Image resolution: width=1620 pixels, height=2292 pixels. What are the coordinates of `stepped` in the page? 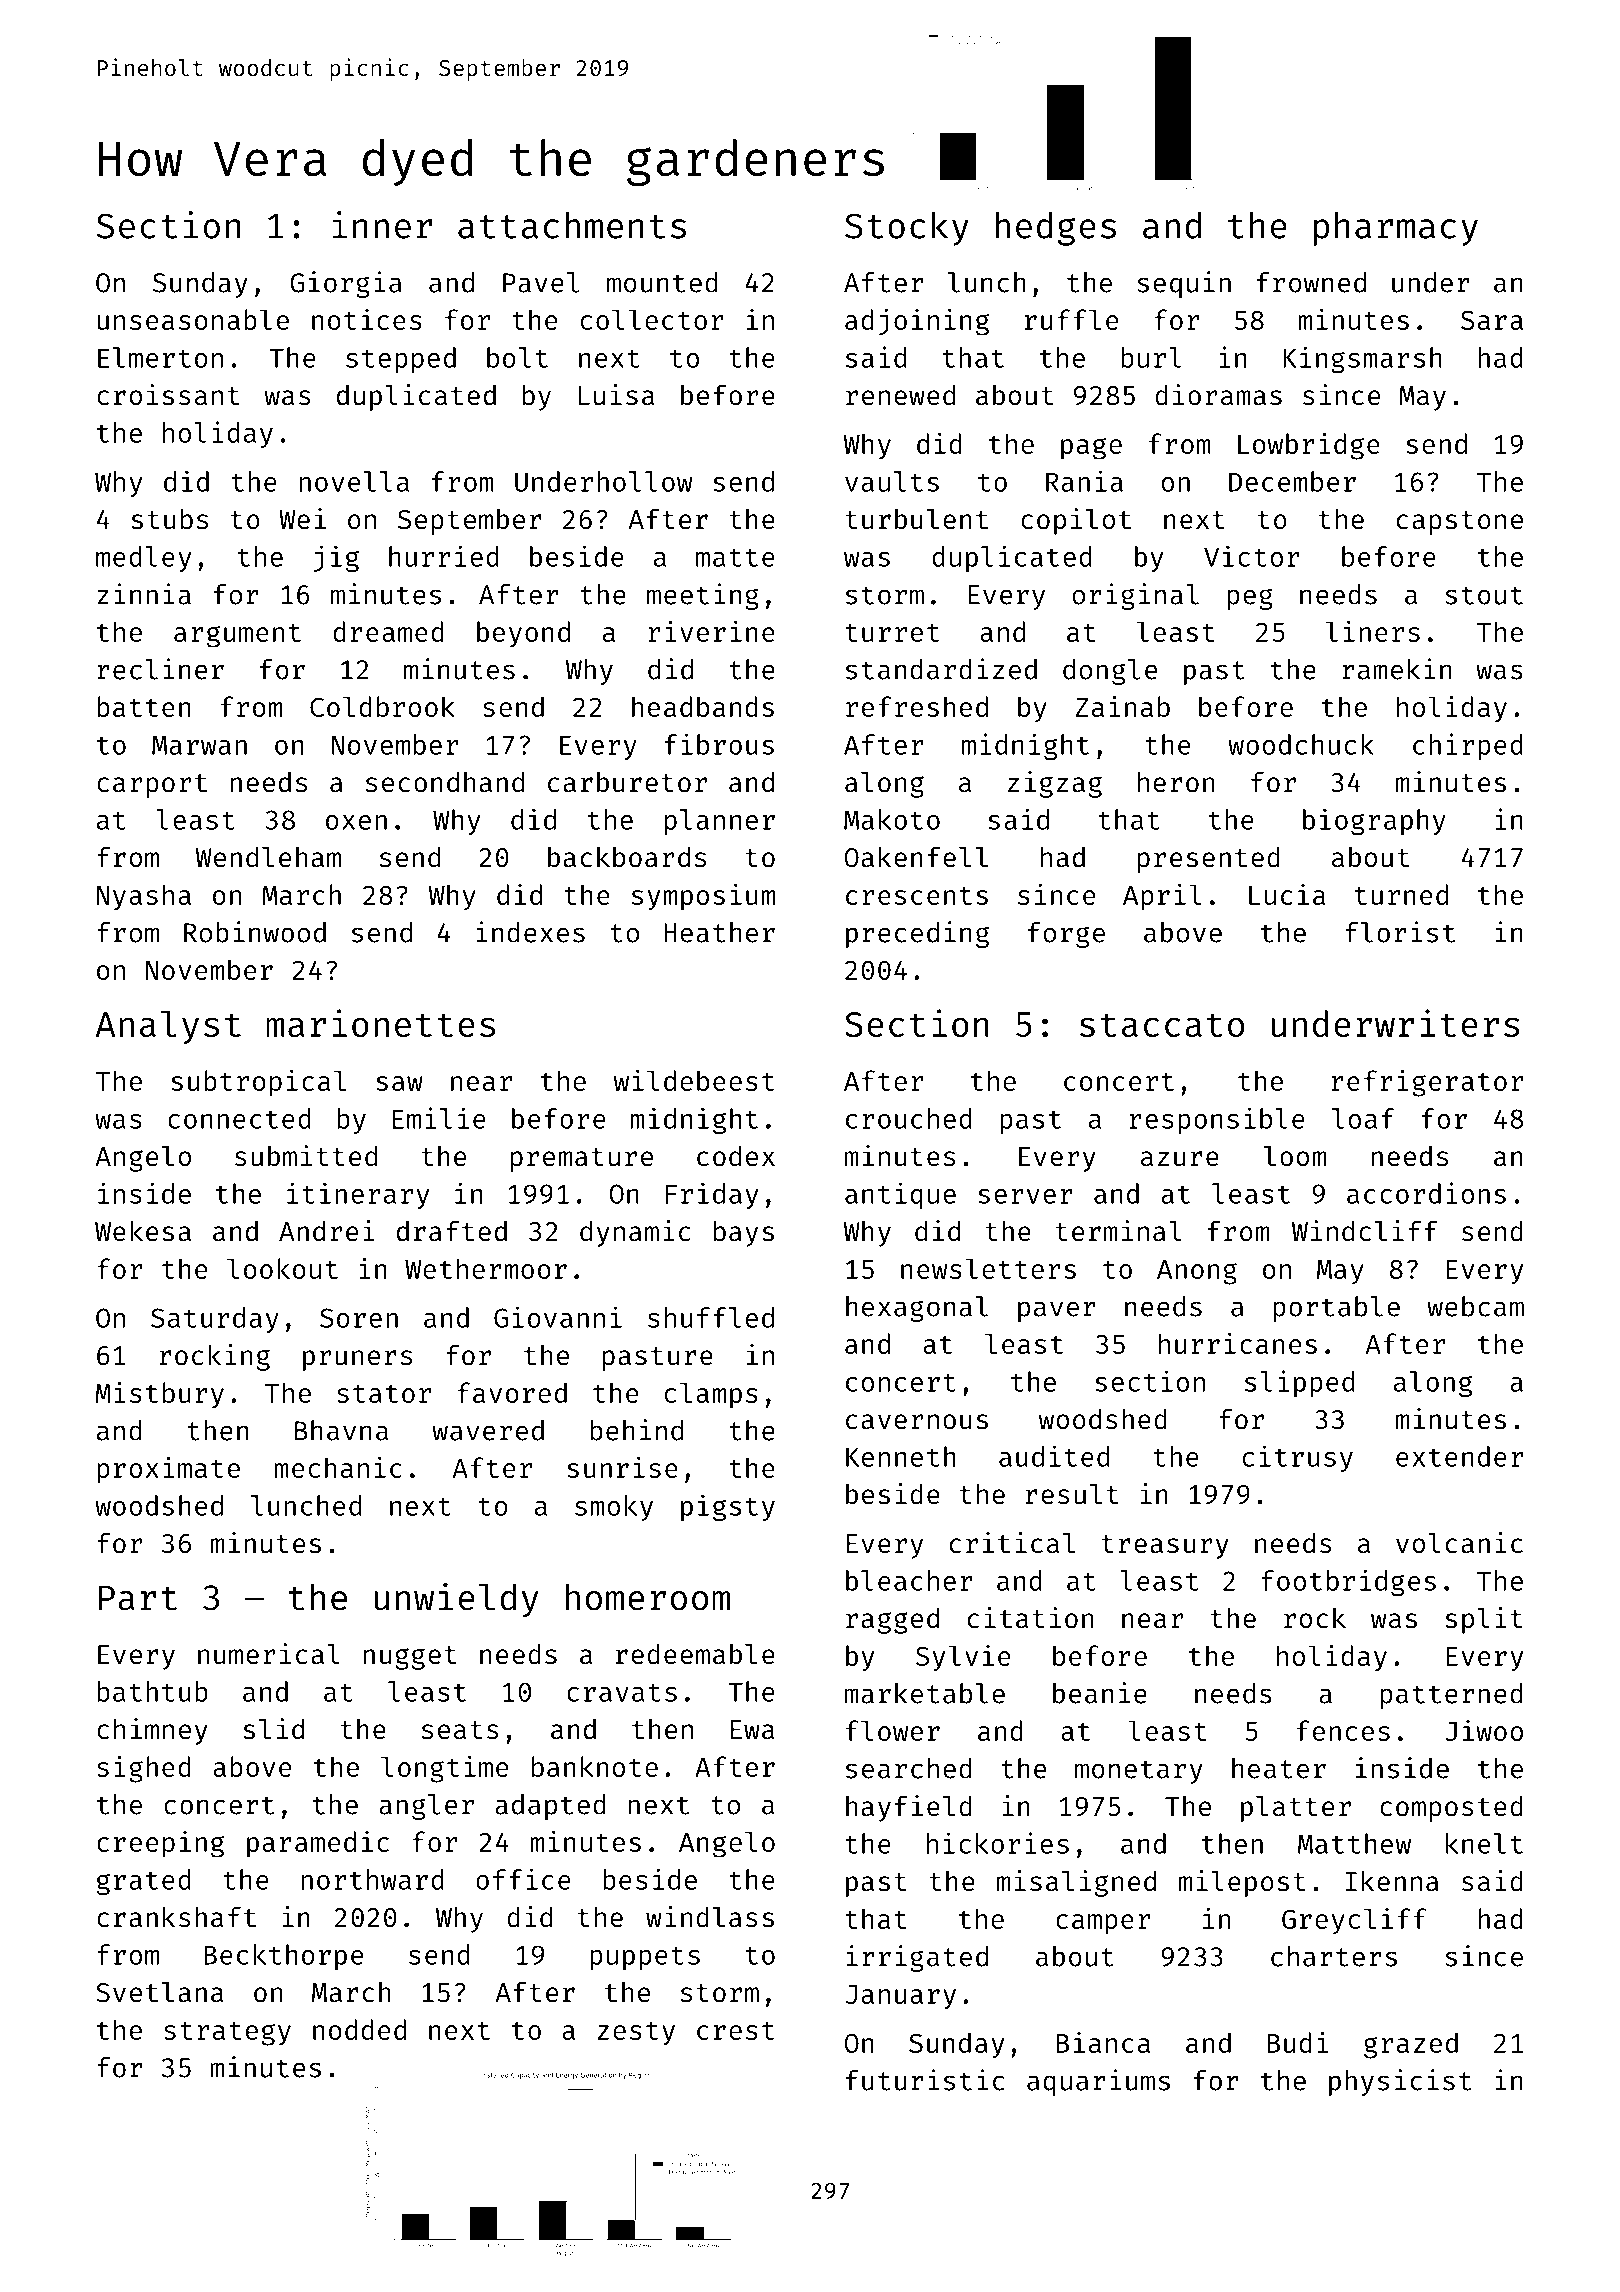 It's located at (401, 360).
